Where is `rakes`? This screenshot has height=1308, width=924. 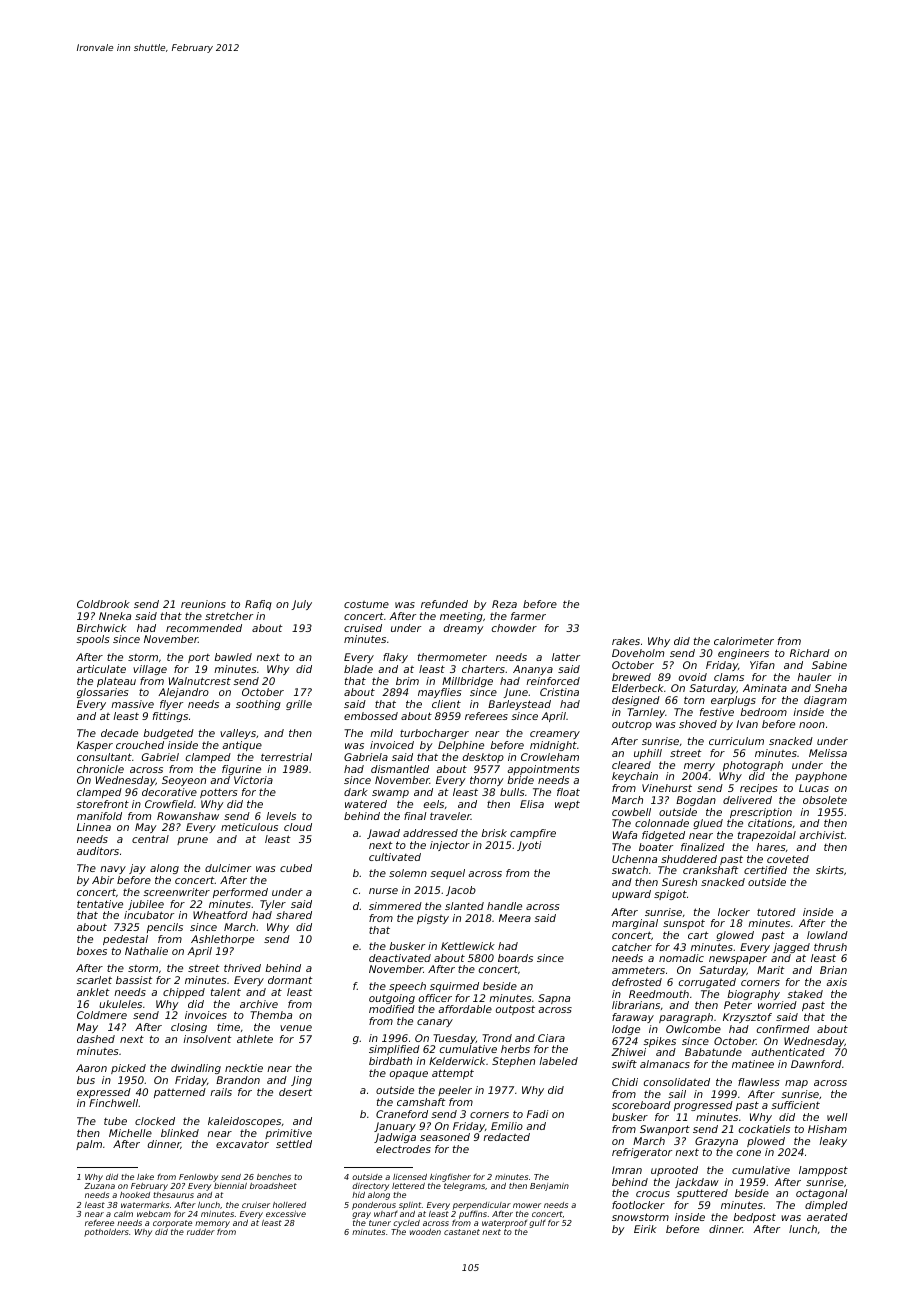 rakes is located at coordinates (626, 641).
